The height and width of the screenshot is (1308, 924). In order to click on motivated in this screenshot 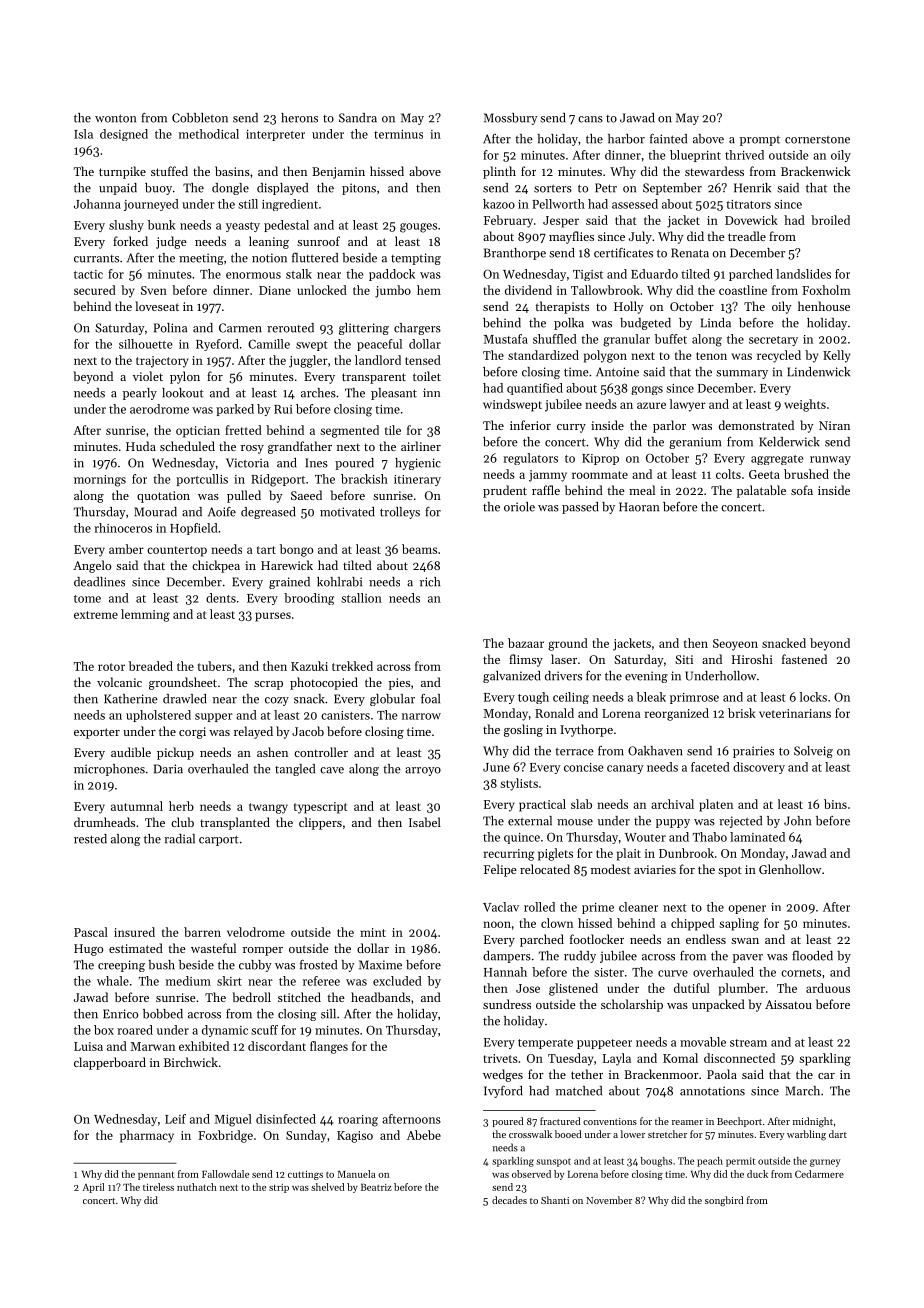, I will do `click(347, 512)`.
